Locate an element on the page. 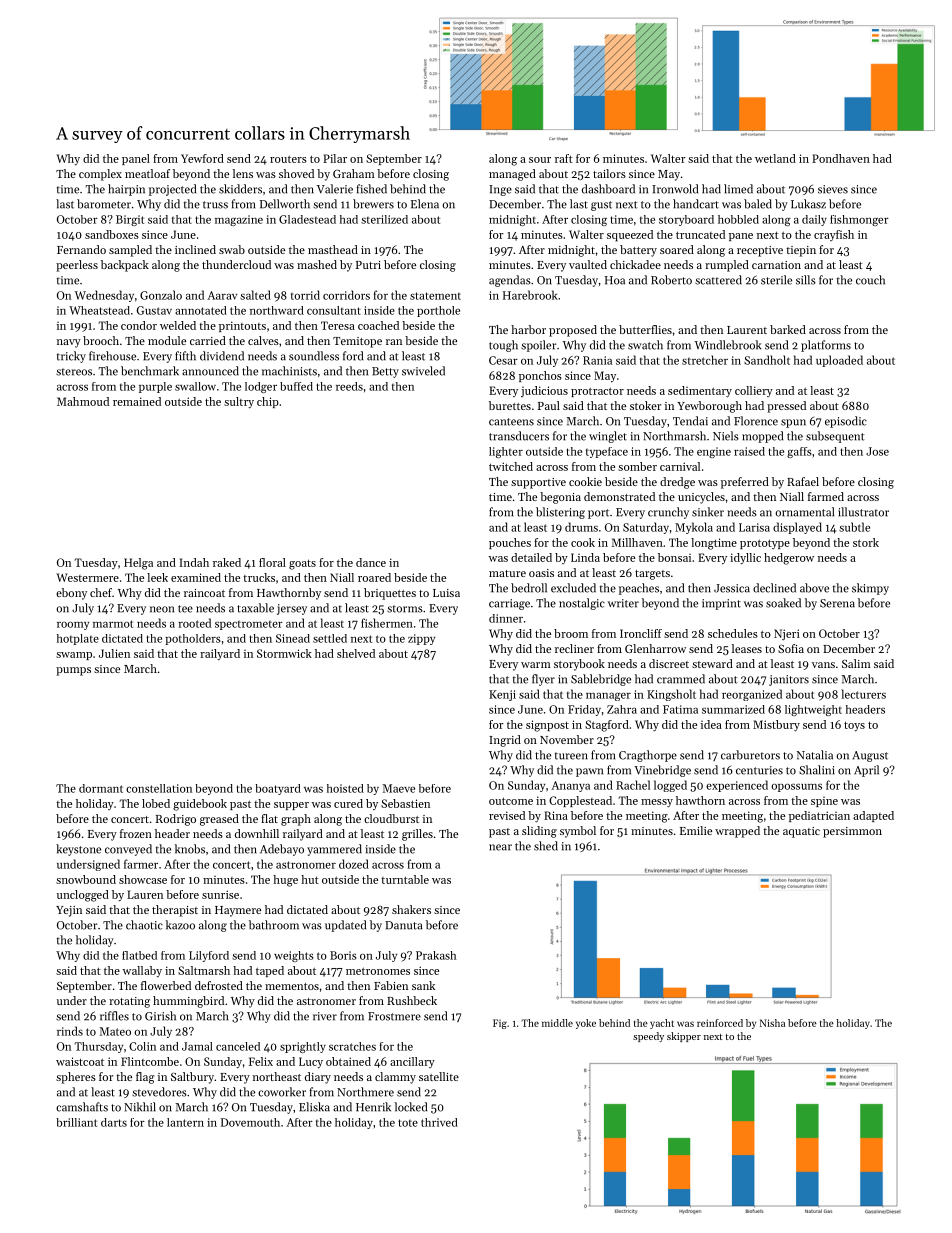  couch is located at coordinates (870, 280).
